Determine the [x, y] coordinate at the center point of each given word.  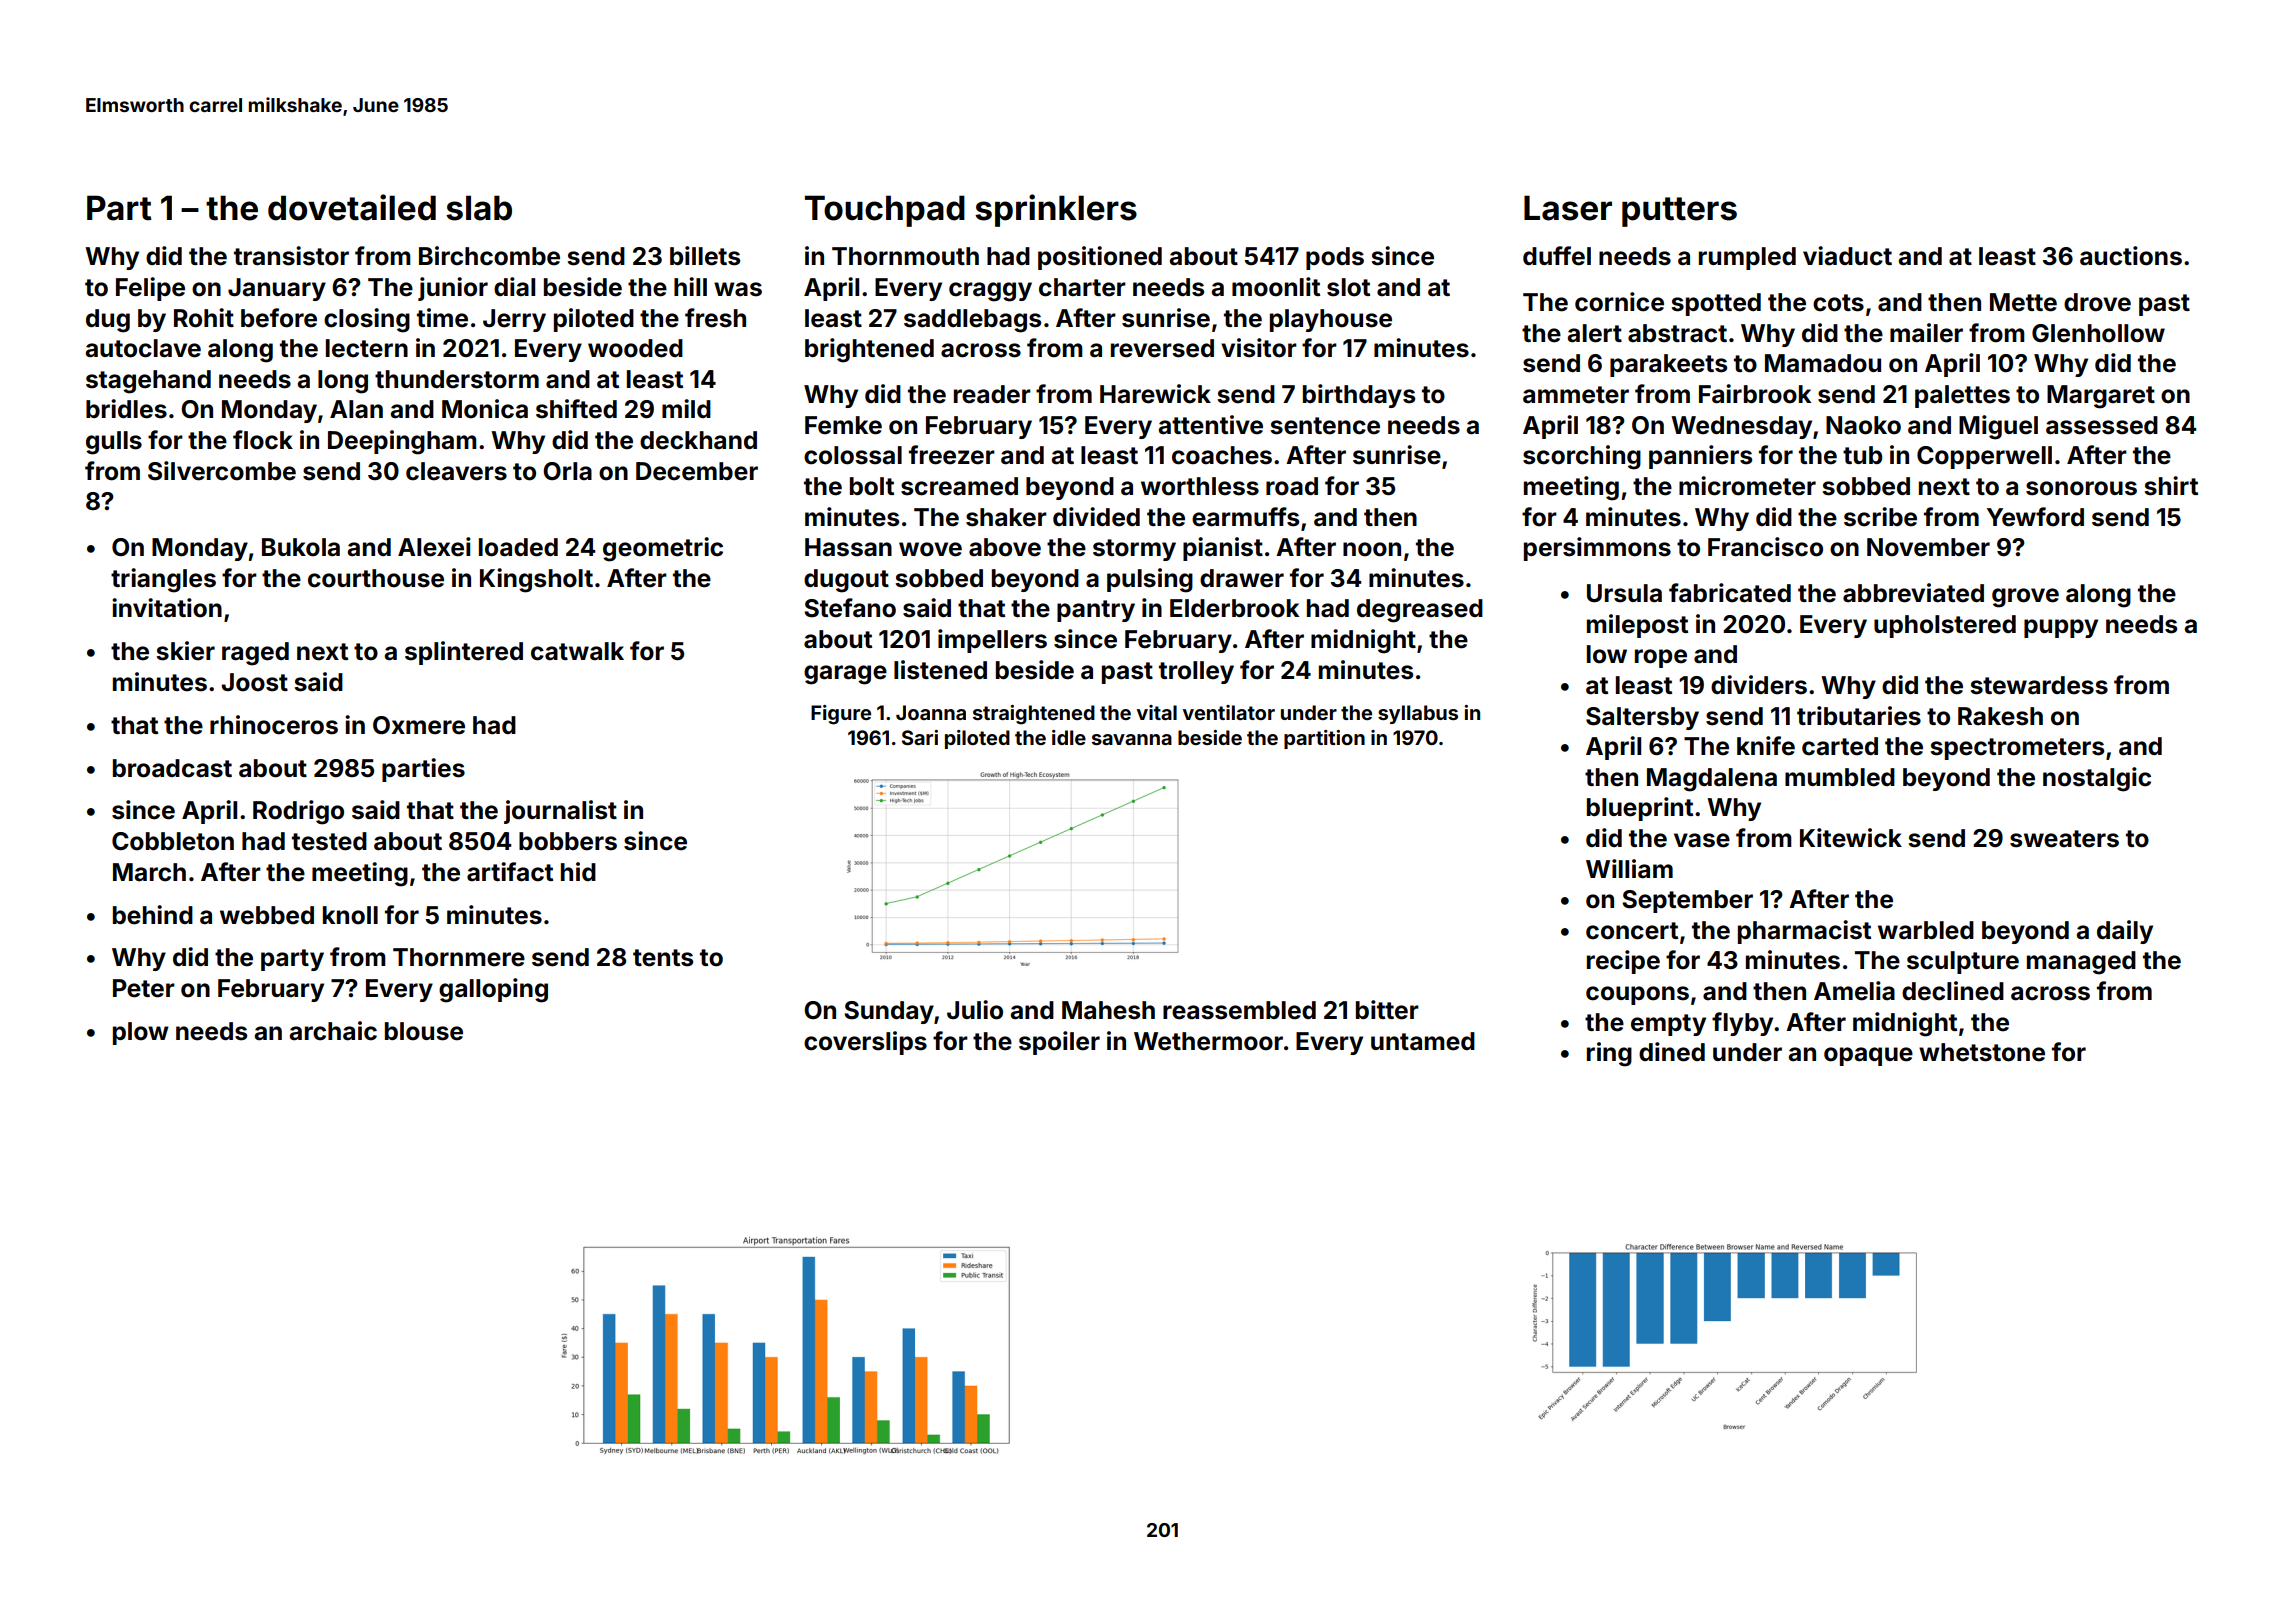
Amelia [1854, 991]
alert [1594, 333]
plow [141, 1033]
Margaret [2101, 397]
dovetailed [352, 207]
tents [663, 958]
